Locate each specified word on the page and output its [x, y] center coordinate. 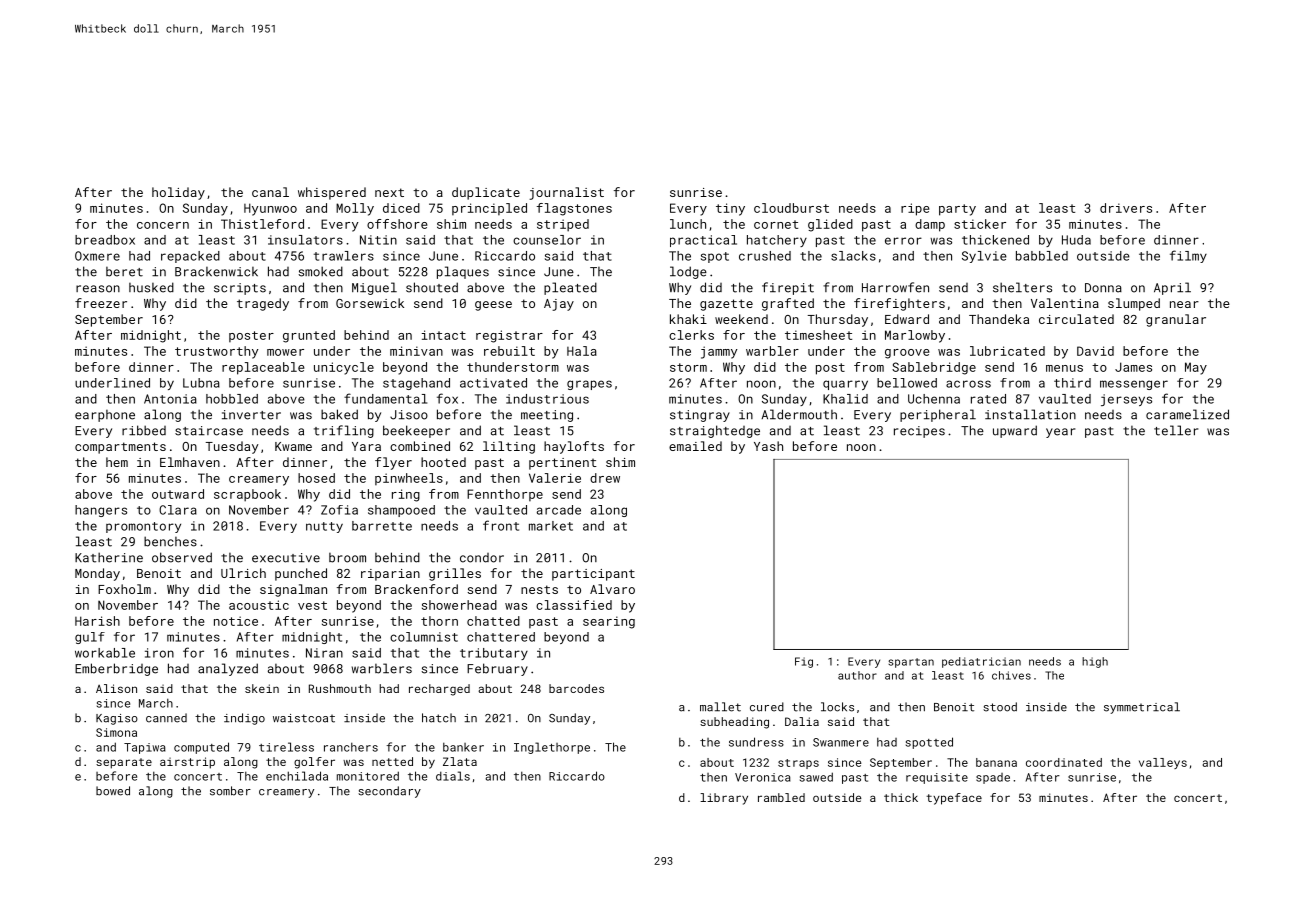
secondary [389, 792]
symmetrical [1142, 708]
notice [236, 621]
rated [988, 399]
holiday [178, 193]
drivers [1126, 208]
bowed [113, 791]
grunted [309, 336]
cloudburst [791, 208]
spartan [911, 663]
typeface [954, 799]
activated [493, 383]
